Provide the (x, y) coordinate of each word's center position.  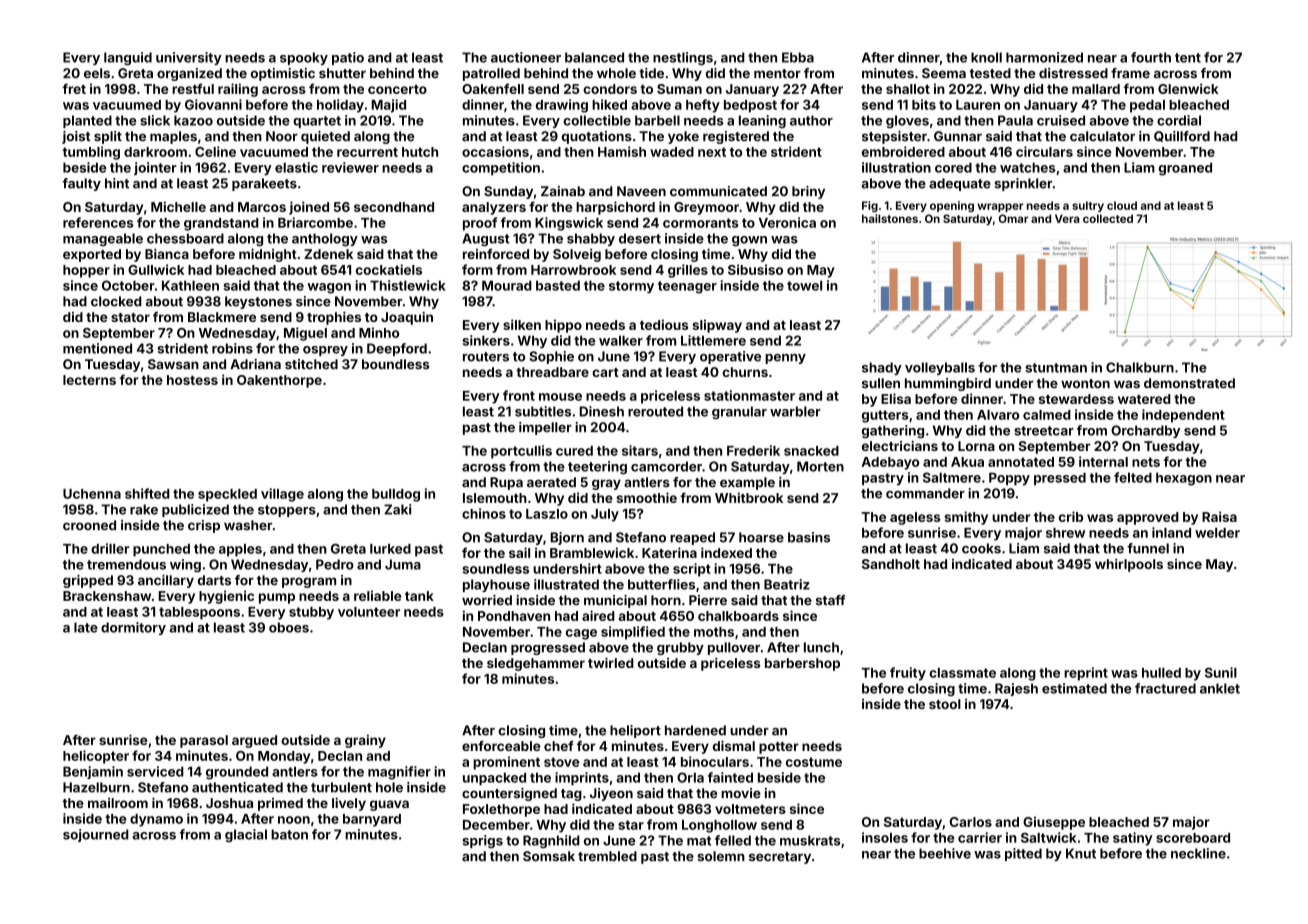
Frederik (753, 450)
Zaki (397, 509)
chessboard (185, 238)
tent (1188, 58)
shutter (342, 73)
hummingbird (948, 384)
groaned (1185, 169)
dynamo (156, 820)
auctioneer (526, 57)
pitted (1023, 854)
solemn (721, 856)
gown (749, 241)
